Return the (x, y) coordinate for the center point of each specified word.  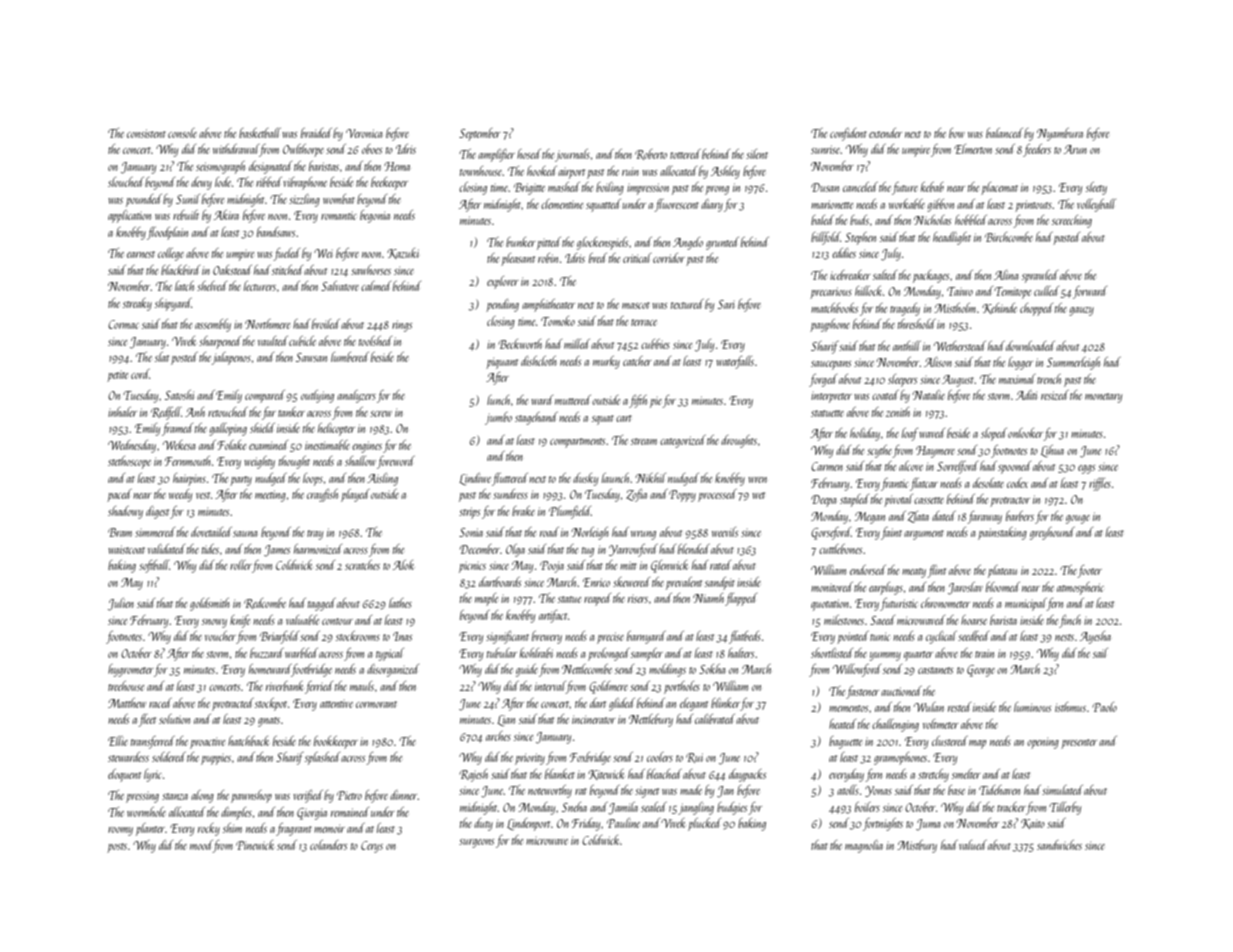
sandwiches (1059, 845)
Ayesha (1095, 637)
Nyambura (1060, 134)
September (480, 134)
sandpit (720, 583)
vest (203, 495)
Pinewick (255, 845)
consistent (146, 133)
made (691, 790)
